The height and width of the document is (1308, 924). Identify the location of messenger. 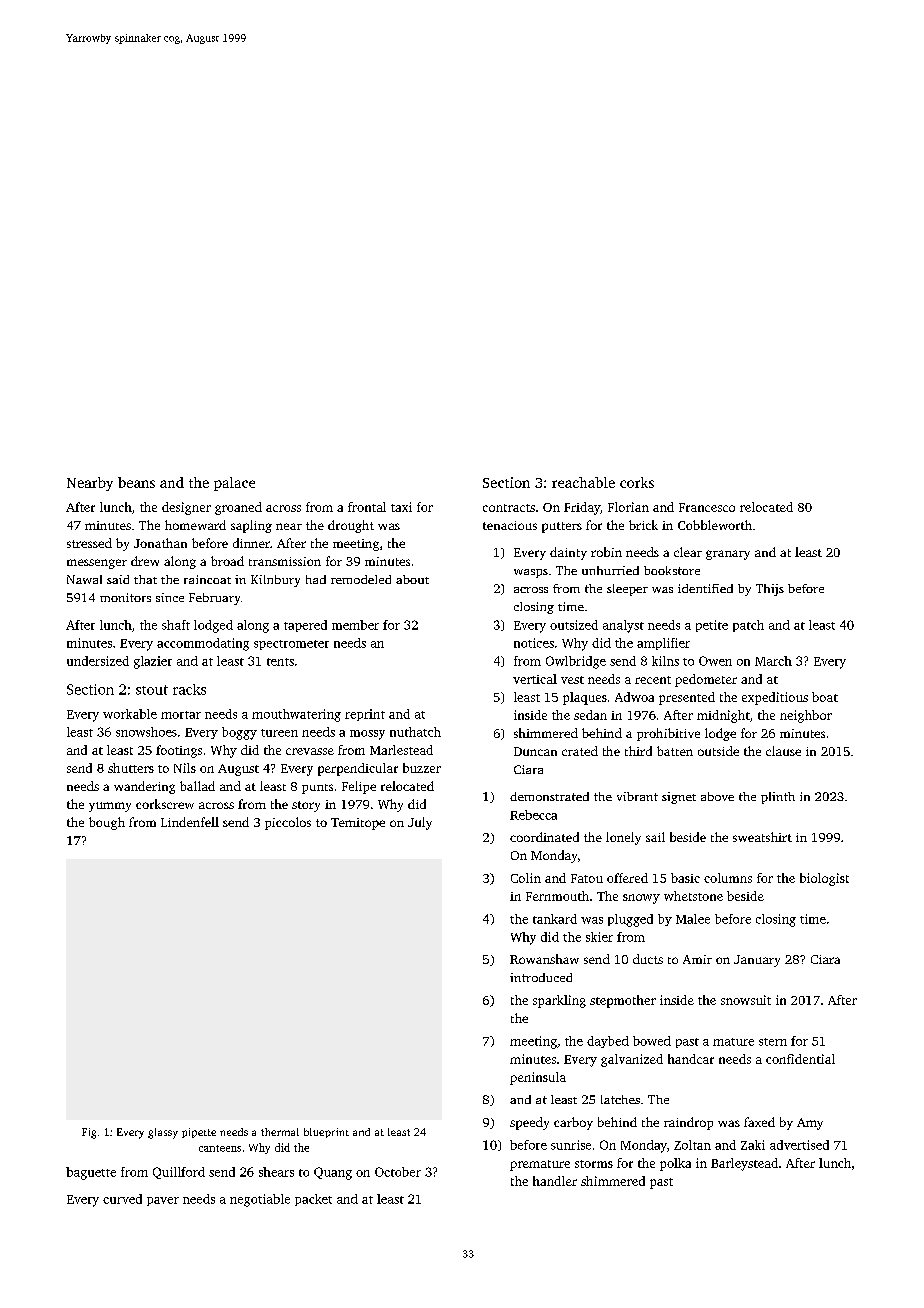
(97, 564).
